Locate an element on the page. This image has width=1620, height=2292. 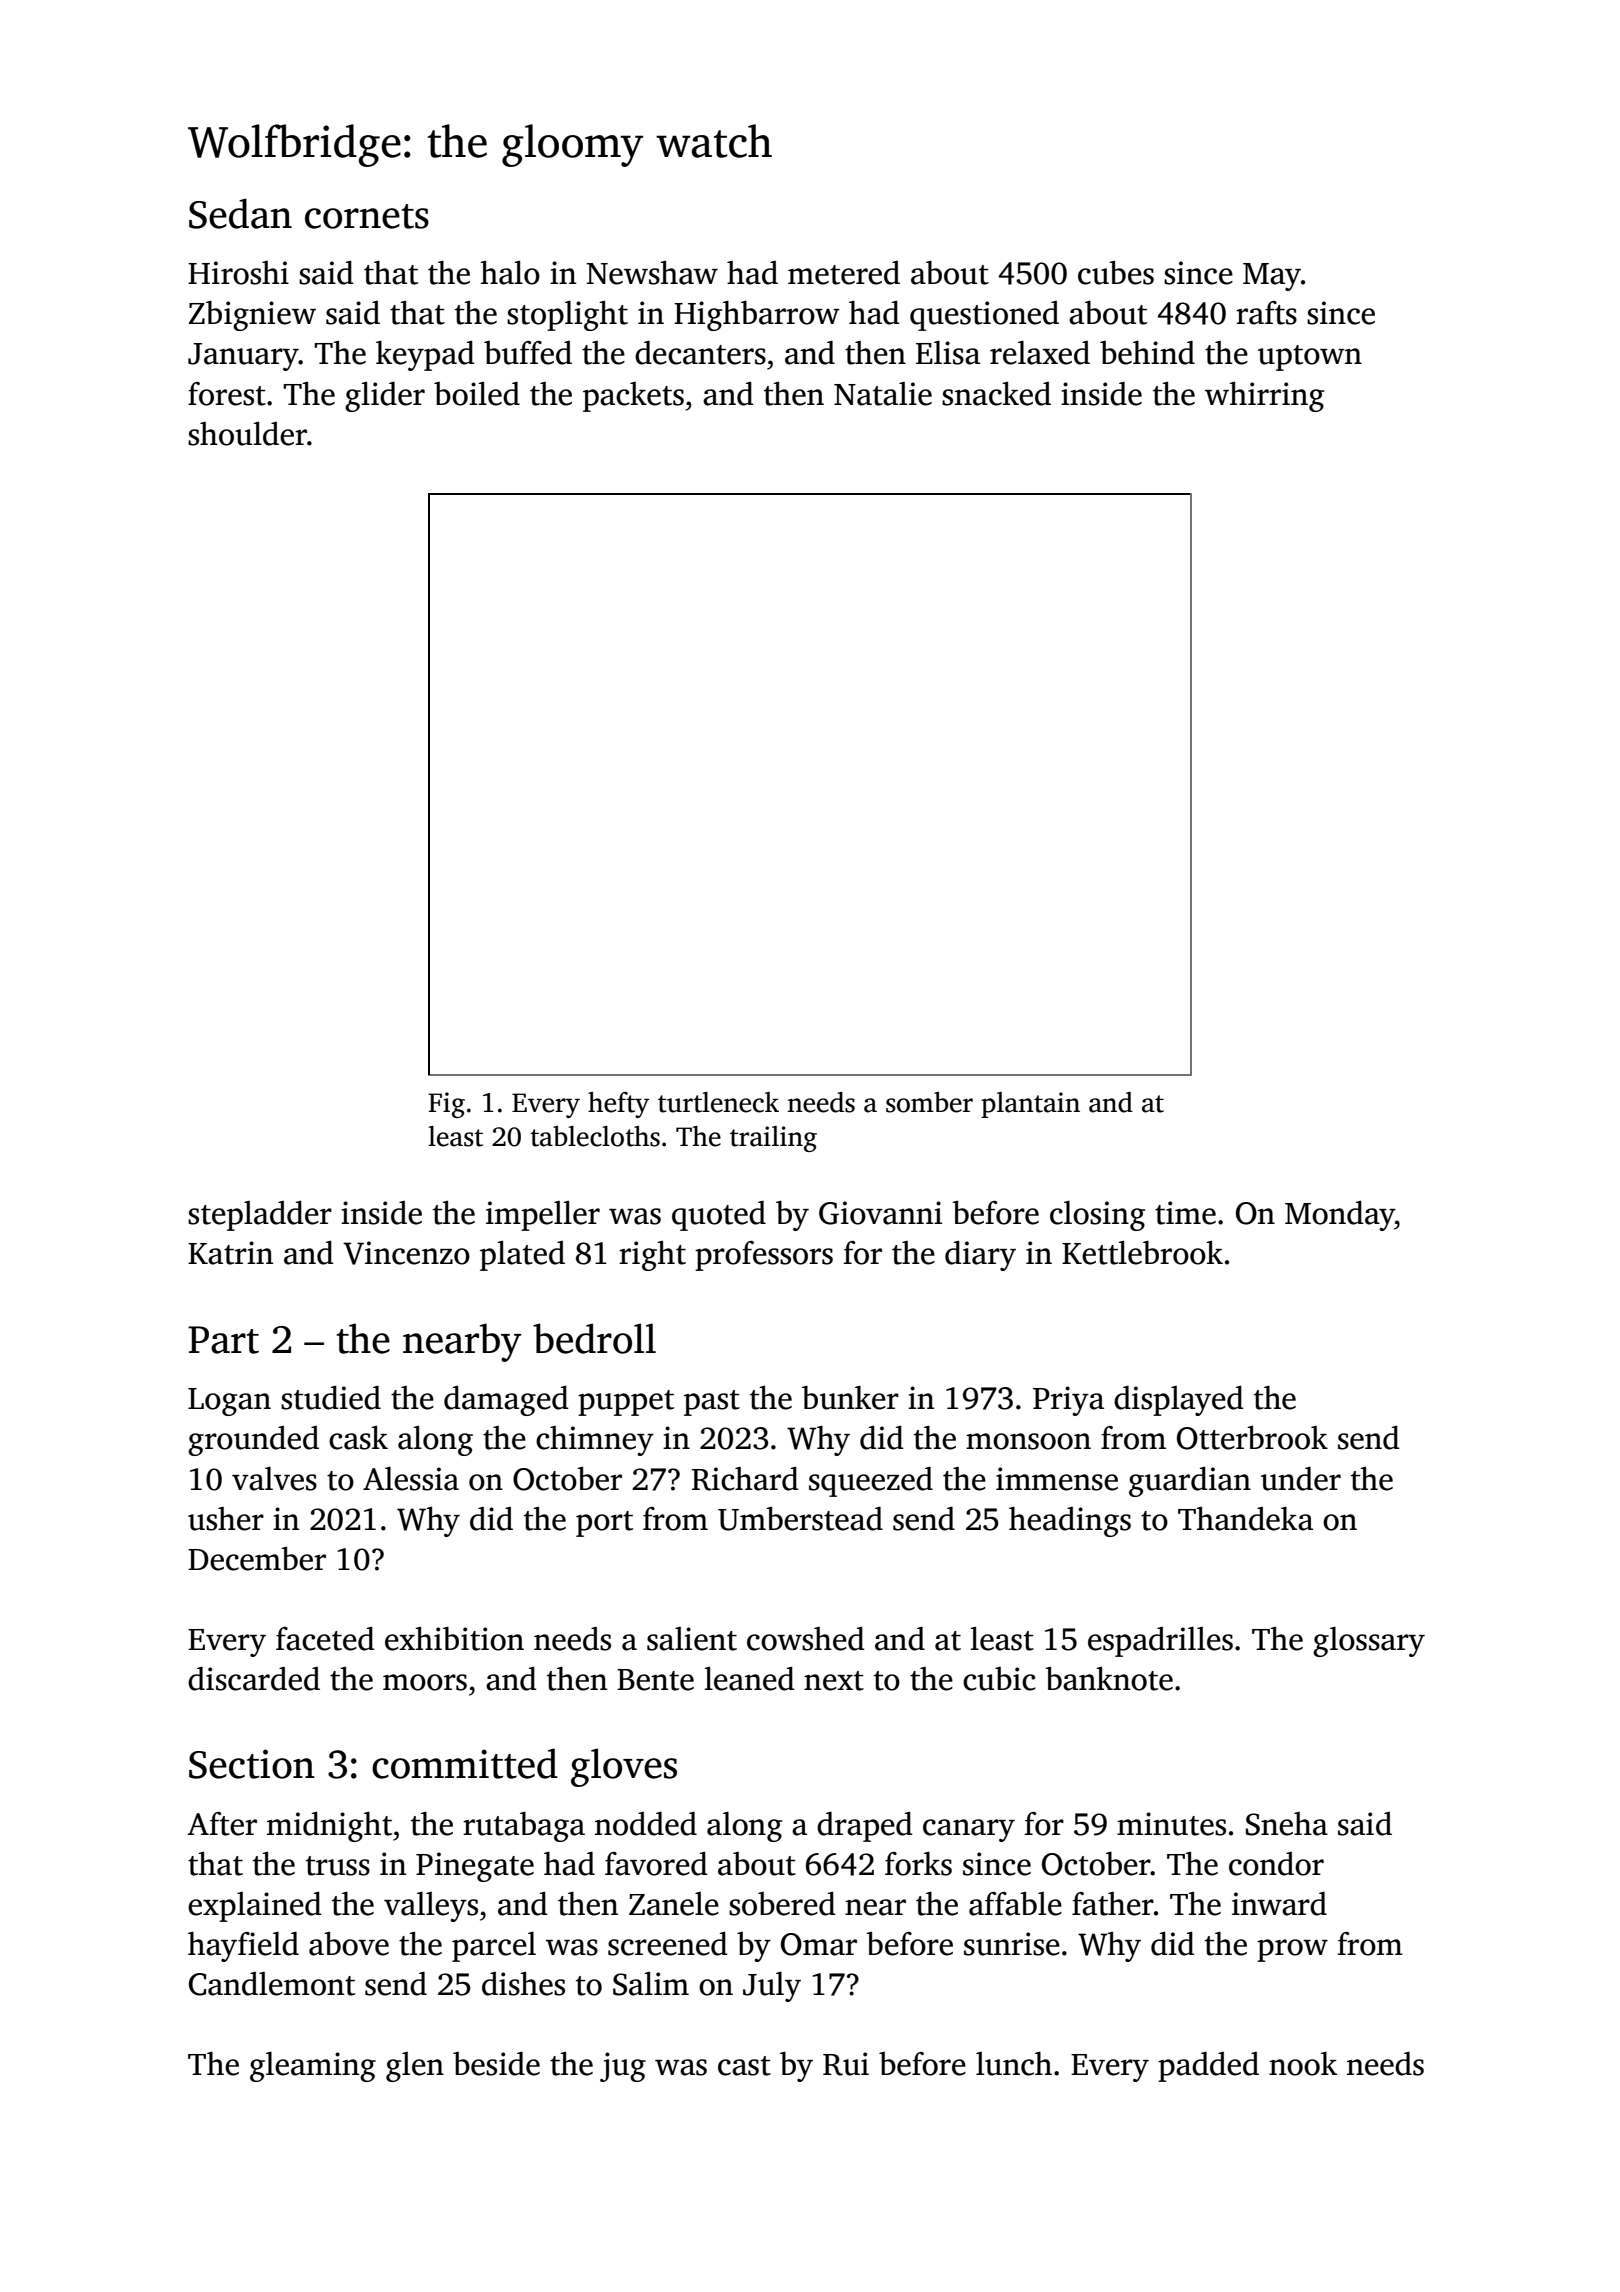
May is located at coordinates (1272, 277).
